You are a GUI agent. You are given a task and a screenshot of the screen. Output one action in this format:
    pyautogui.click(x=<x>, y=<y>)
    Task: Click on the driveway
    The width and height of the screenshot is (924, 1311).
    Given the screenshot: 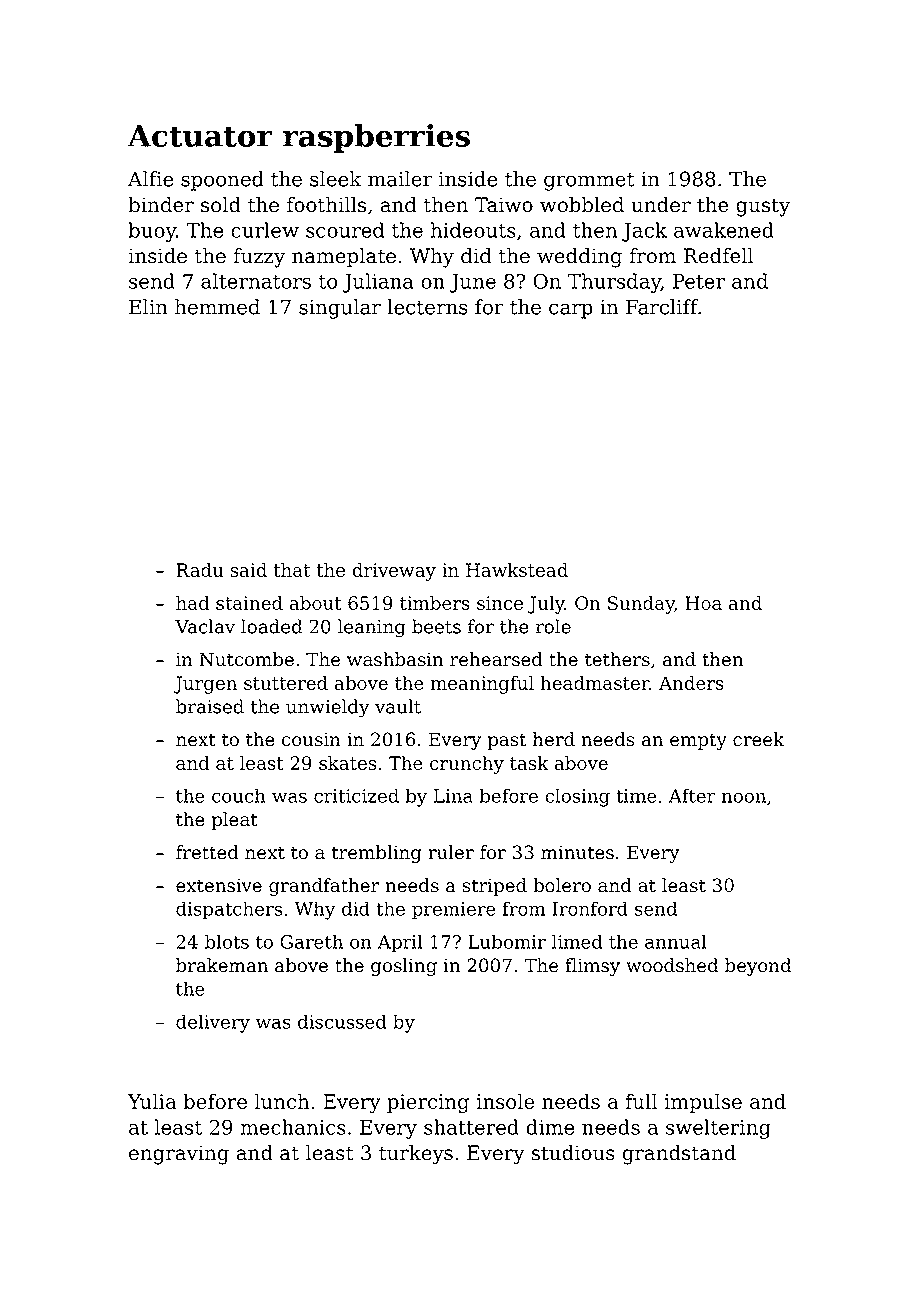 What is the action you would take?
    pyautogui.click(x=394, y=572)
